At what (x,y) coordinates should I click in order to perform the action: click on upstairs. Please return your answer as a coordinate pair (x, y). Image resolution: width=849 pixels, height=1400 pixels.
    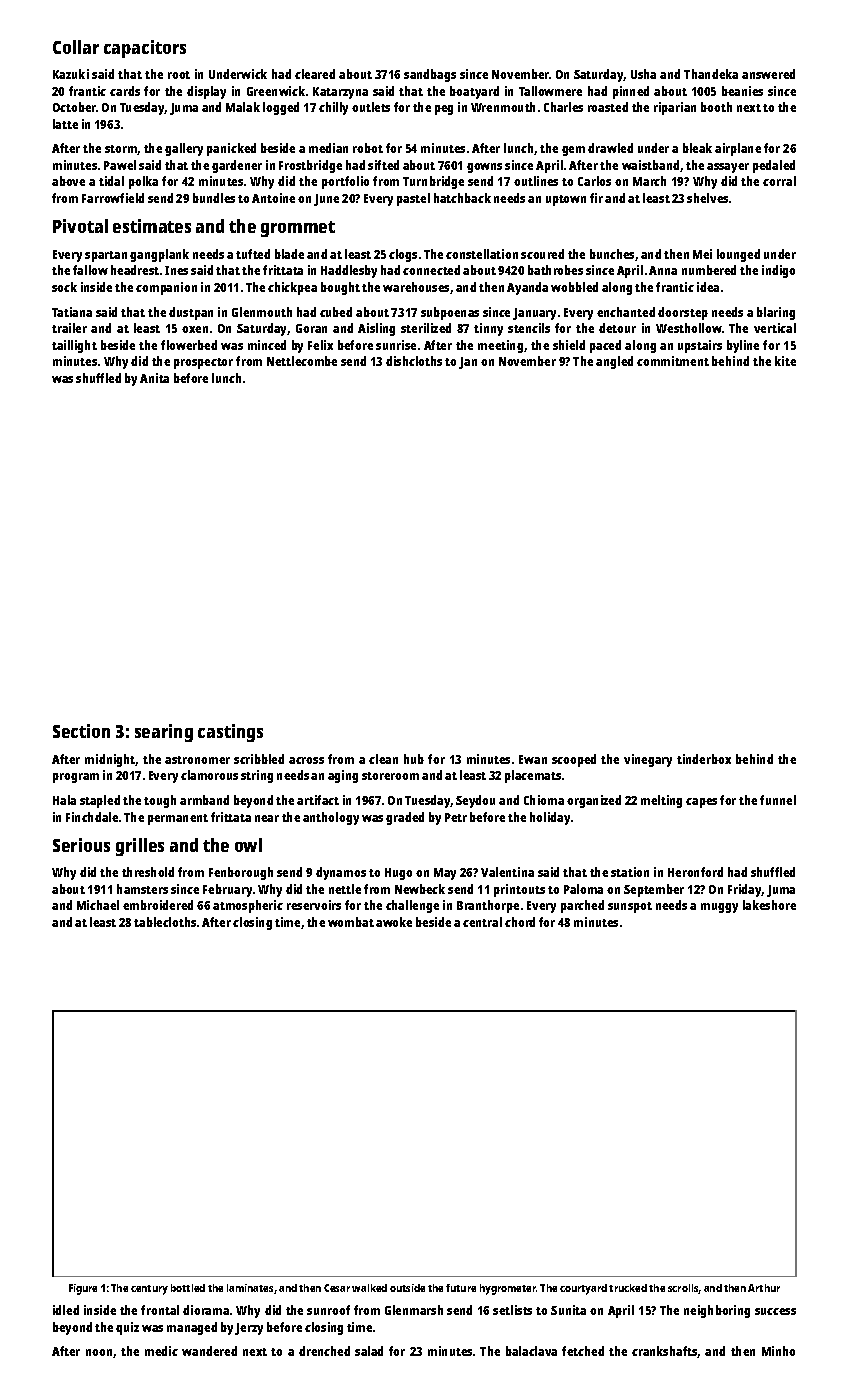
    Looking at the image, I should click on (700, 346).
